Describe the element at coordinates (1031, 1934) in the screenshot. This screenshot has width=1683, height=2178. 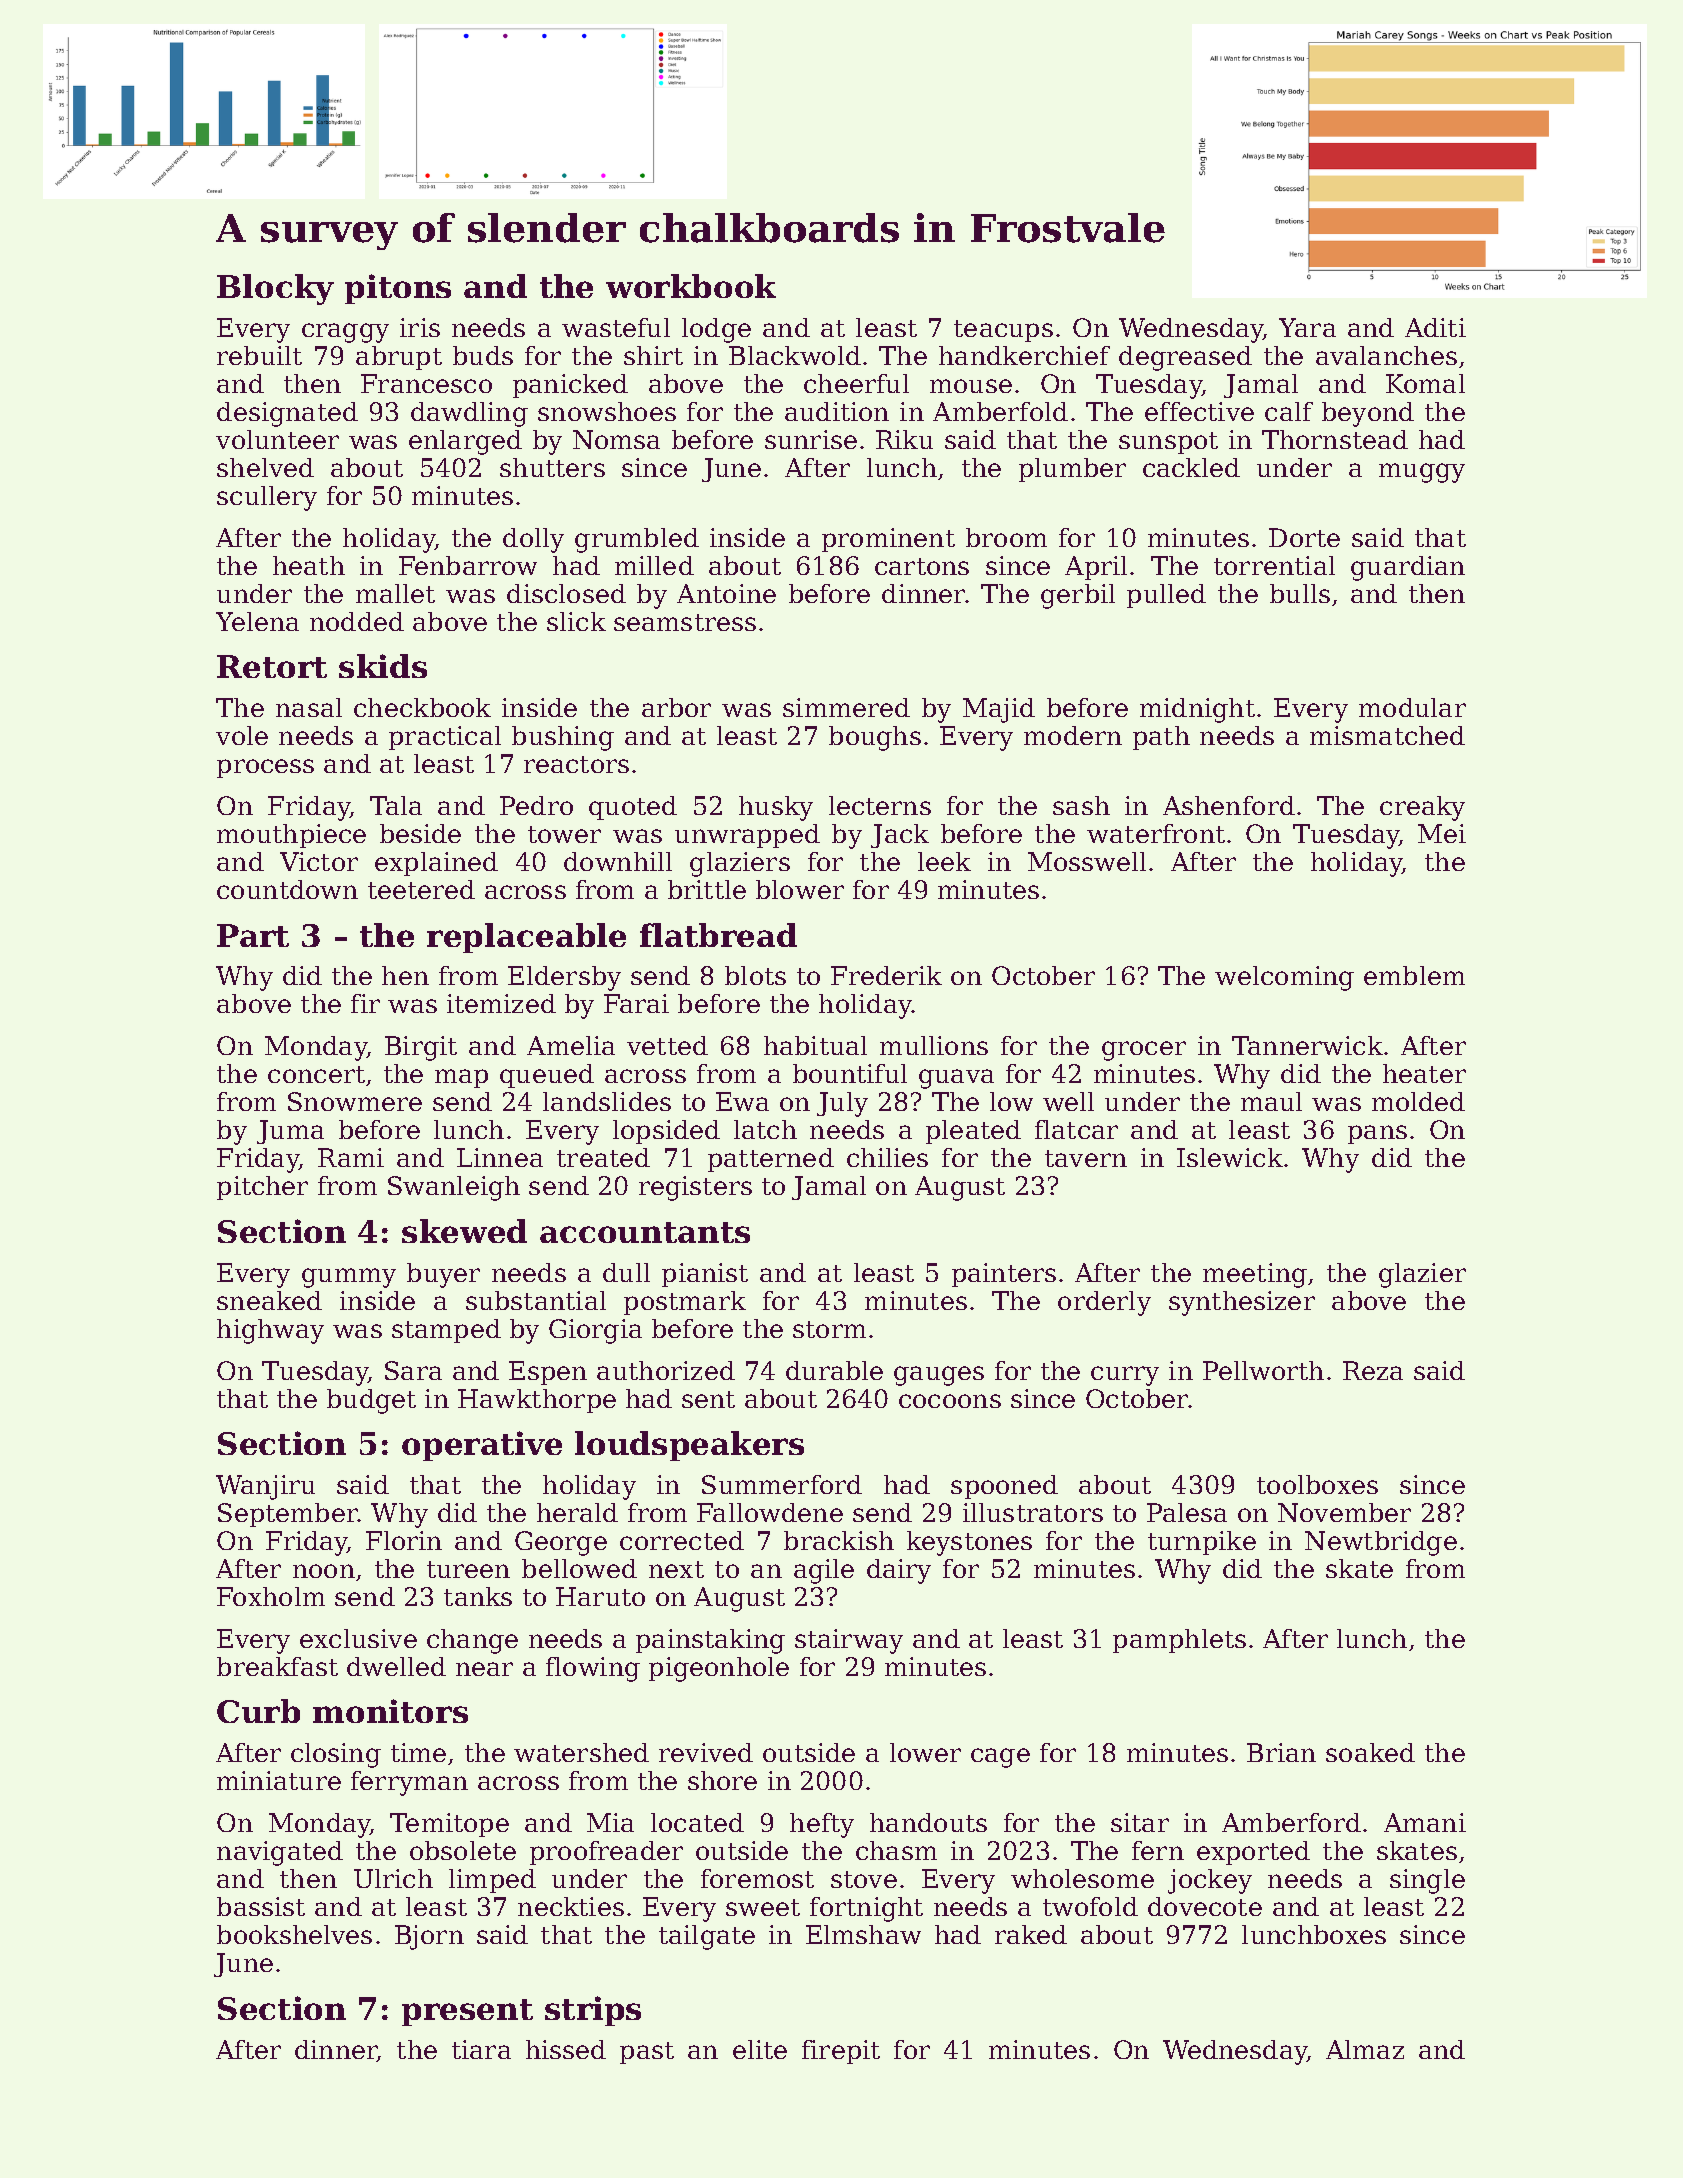
I see `raked` at that location.
